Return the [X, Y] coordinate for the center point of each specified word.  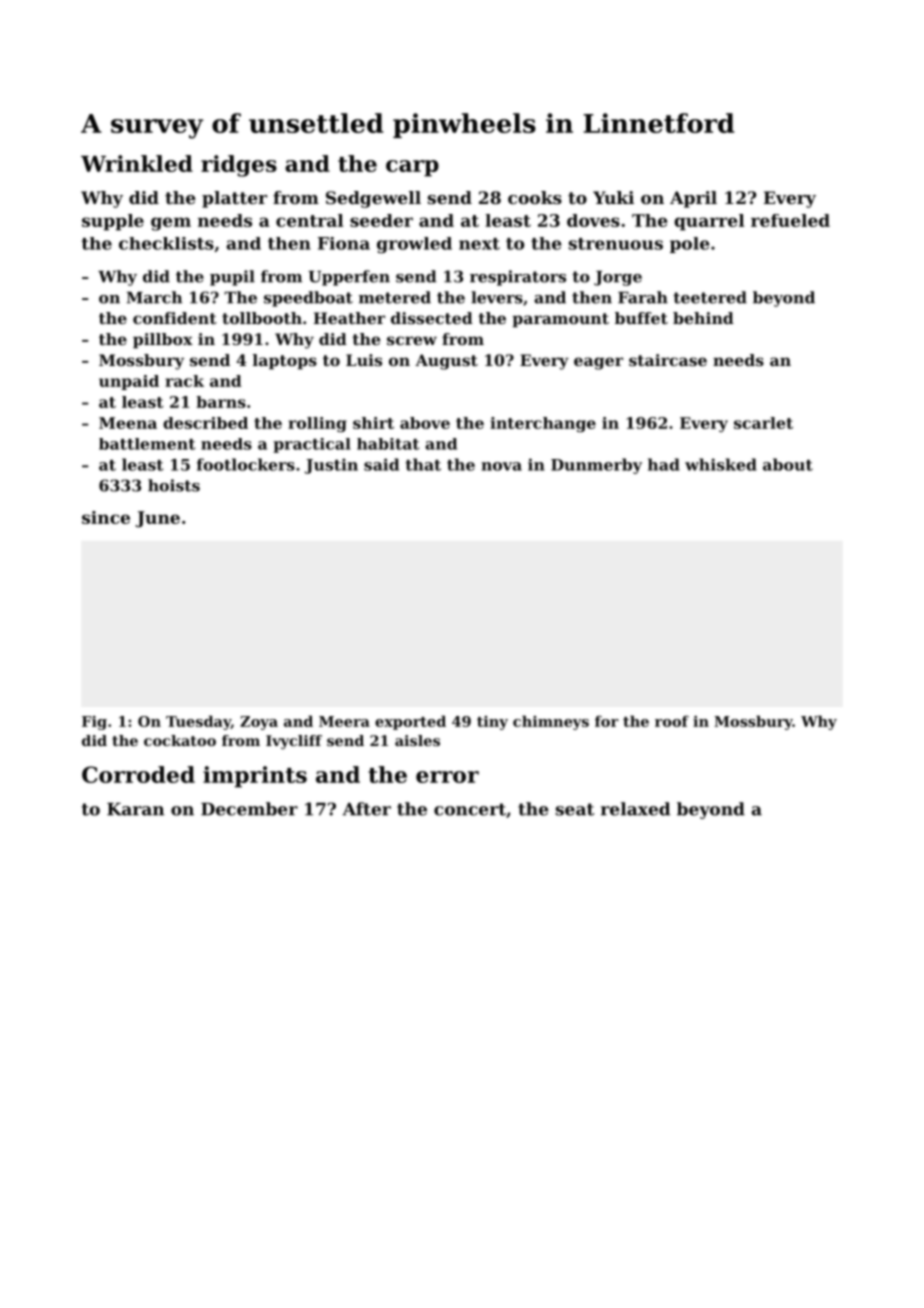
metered [395, 297]
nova [501, 466]
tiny [492, 723]
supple [113, 222]
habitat [388, 444]
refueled [790, 220]
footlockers [246, 464]
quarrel [709, 222]
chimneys [551, 722]
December [249, 809]
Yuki [613, 197]
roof [672, 721]
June [157, 519]
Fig [94, 723]
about [788, 464]
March [154, 297]
